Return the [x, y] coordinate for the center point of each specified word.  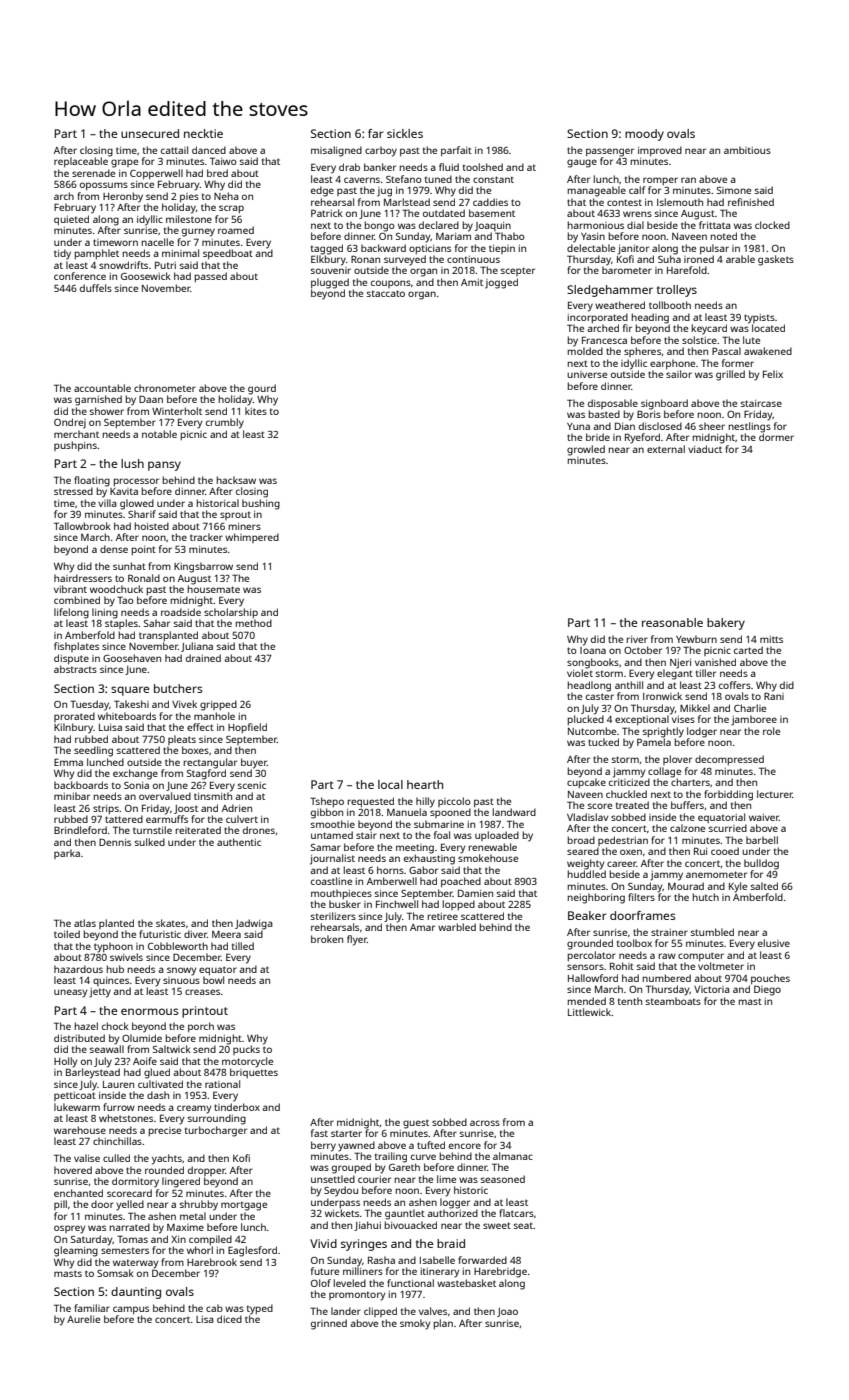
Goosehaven [132, 658]
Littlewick [589, 1012]
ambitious [747, 150]
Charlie [750, 708]
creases [202, 992]
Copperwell [156, 174]
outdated [444, 213]
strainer [669, 932]
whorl [200, 1250]
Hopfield [247, 728]
